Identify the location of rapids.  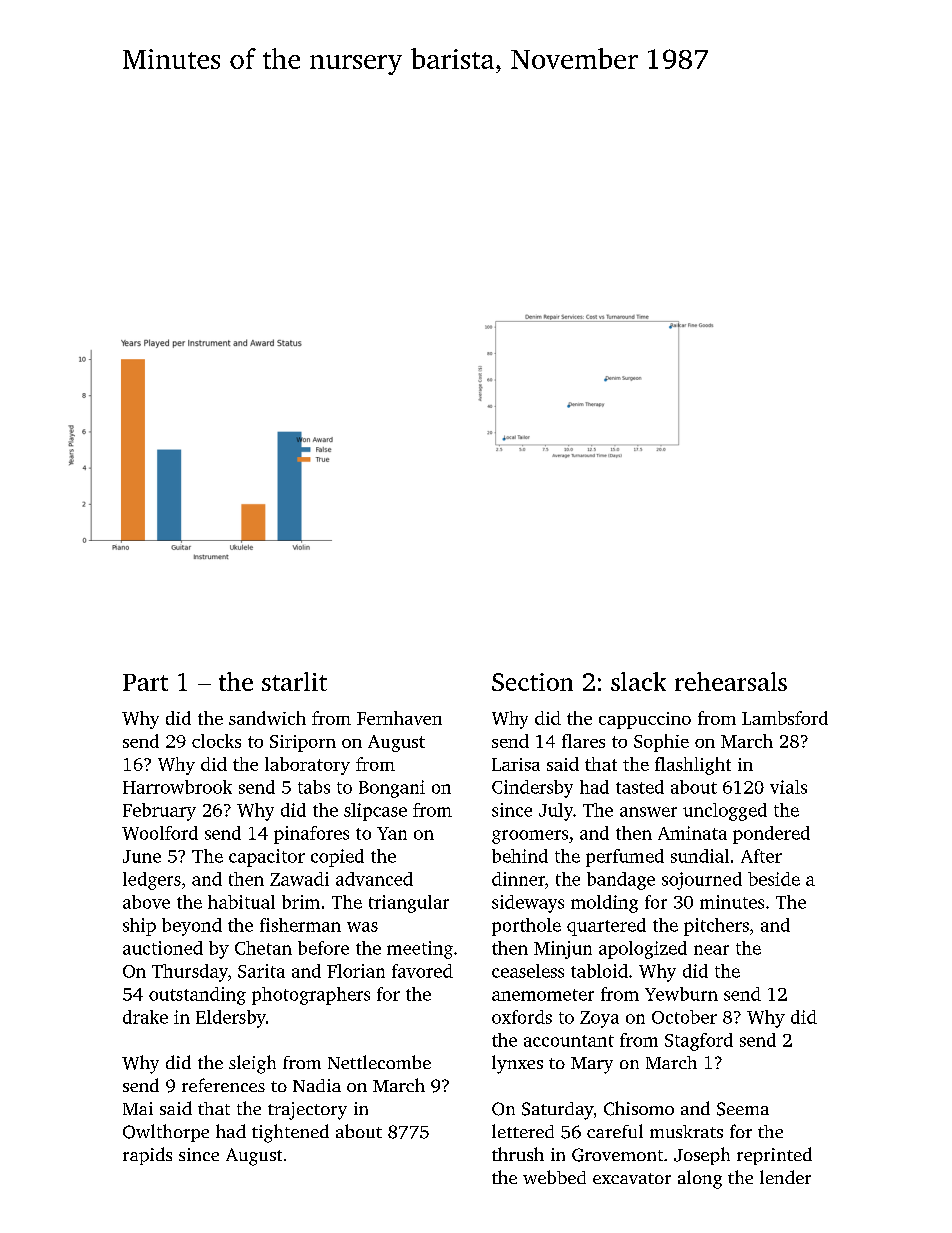
(147, 1156).
